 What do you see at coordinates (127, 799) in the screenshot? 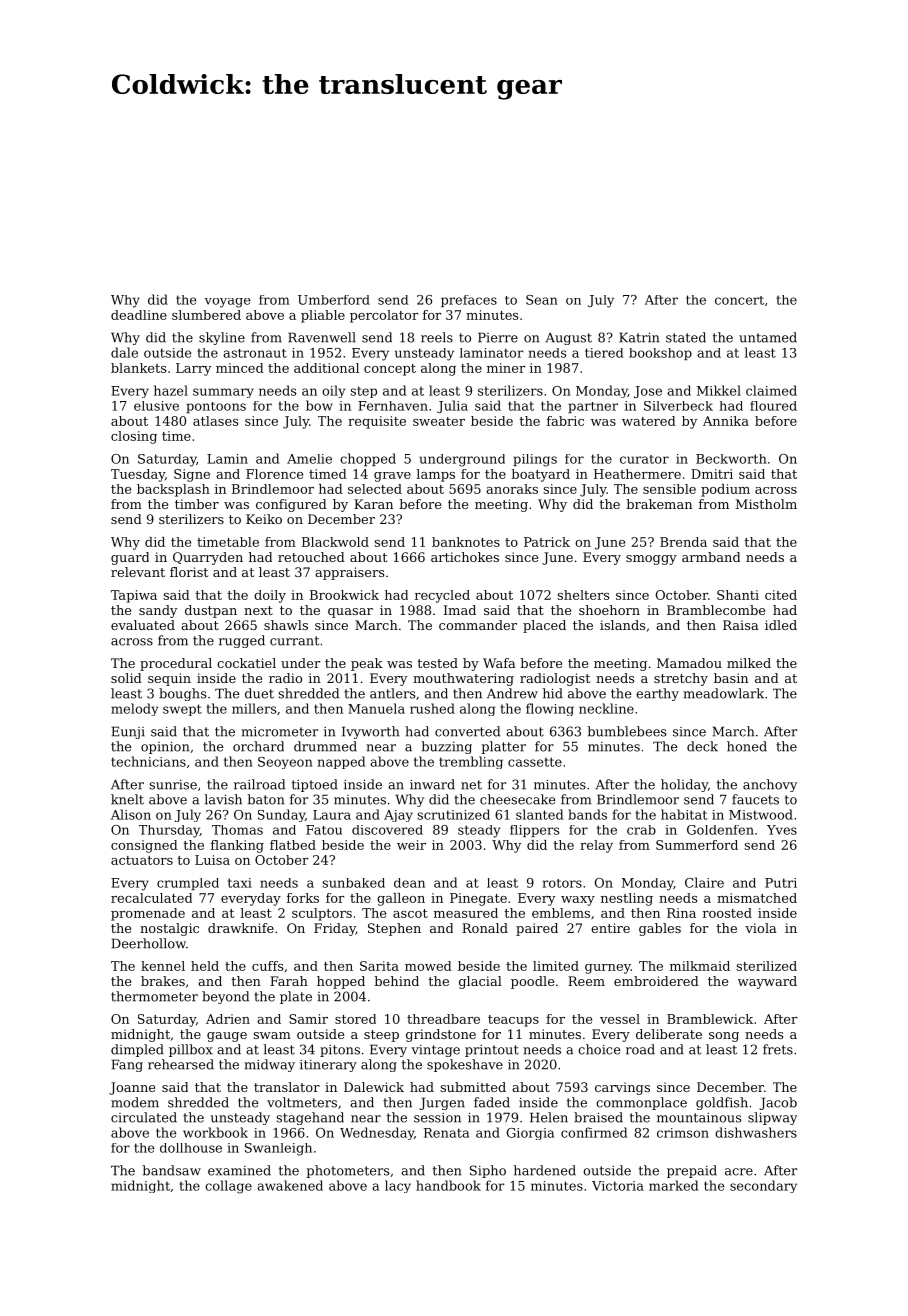
I see `knelt` at bounding box center [127, 799].
